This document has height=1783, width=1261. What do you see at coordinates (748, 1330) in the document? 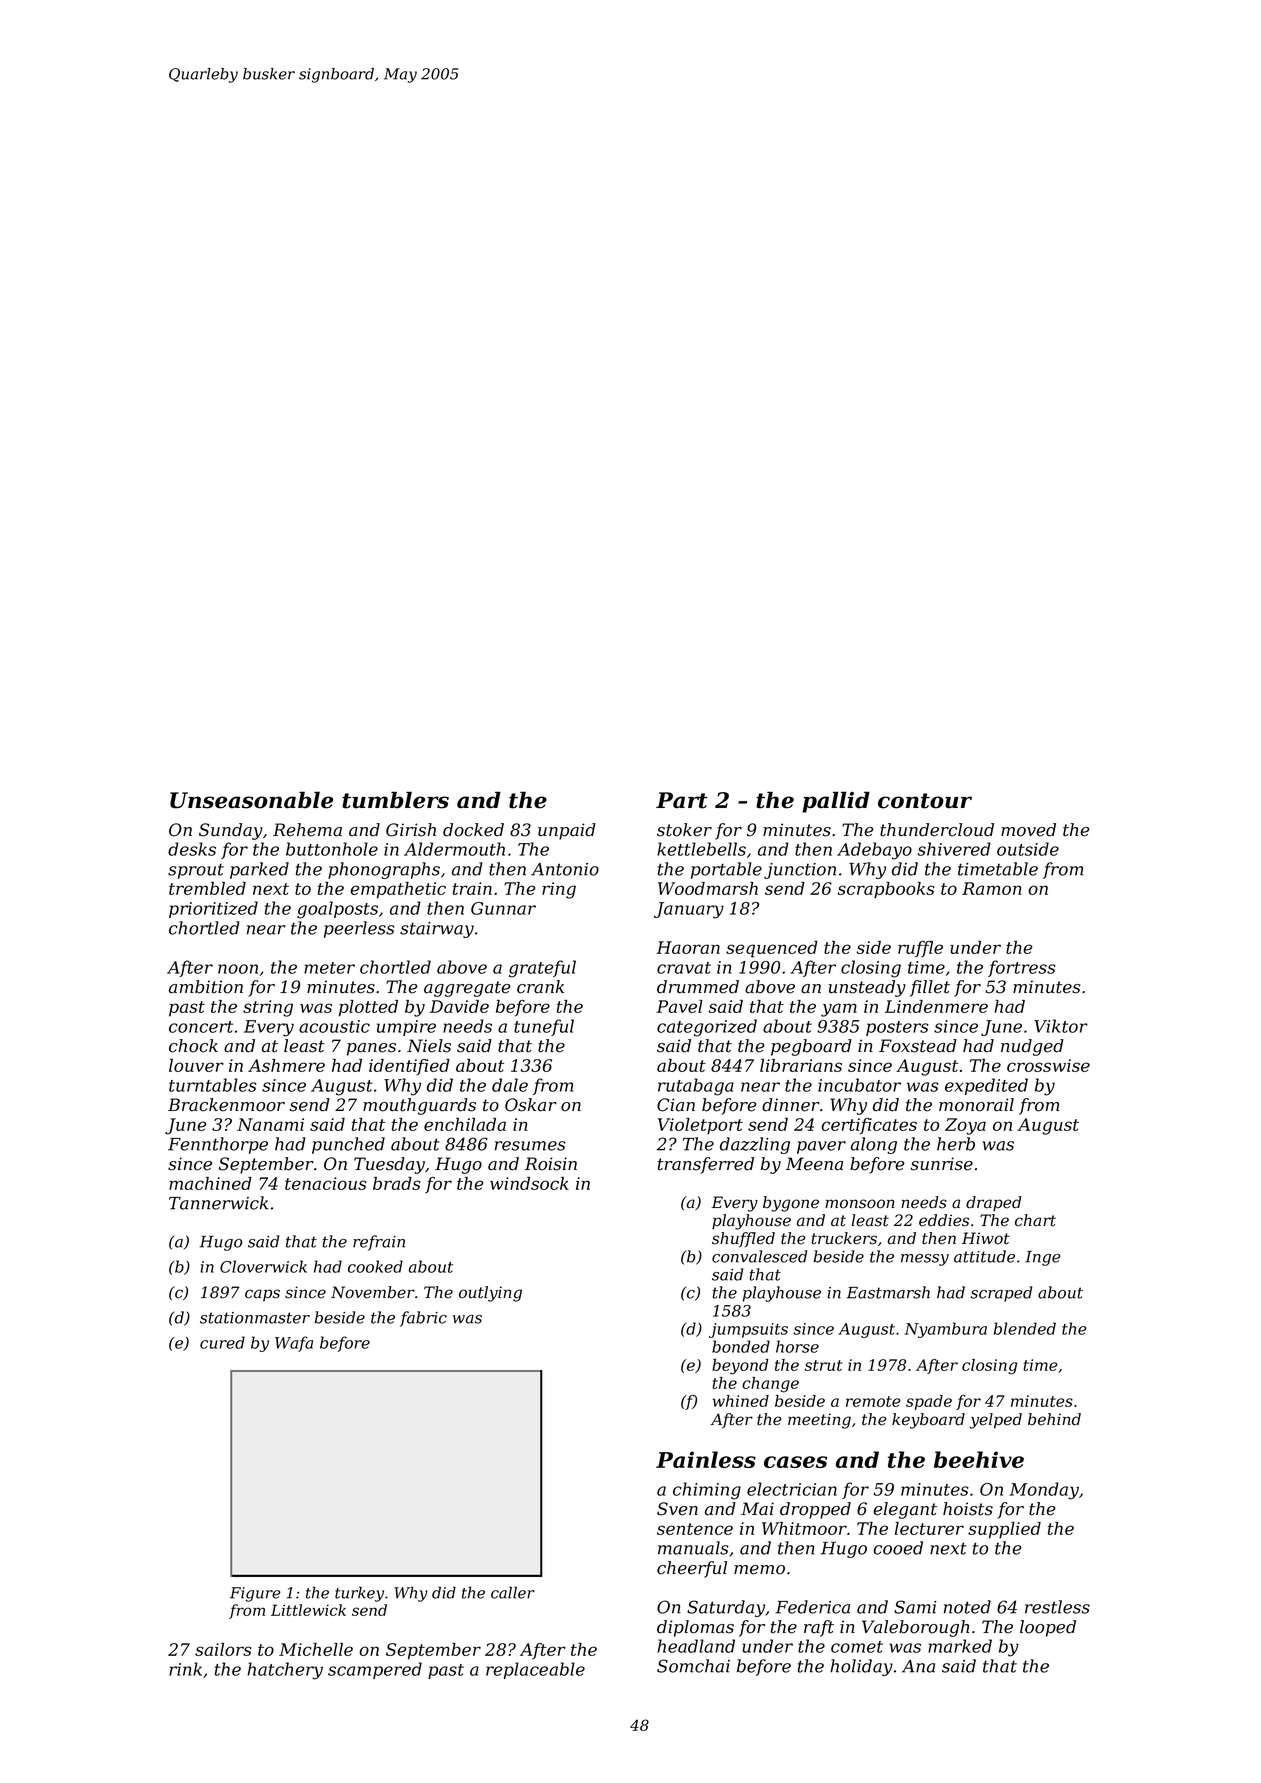
I see `jumpsuits` at bounding box center [748, 1330].
